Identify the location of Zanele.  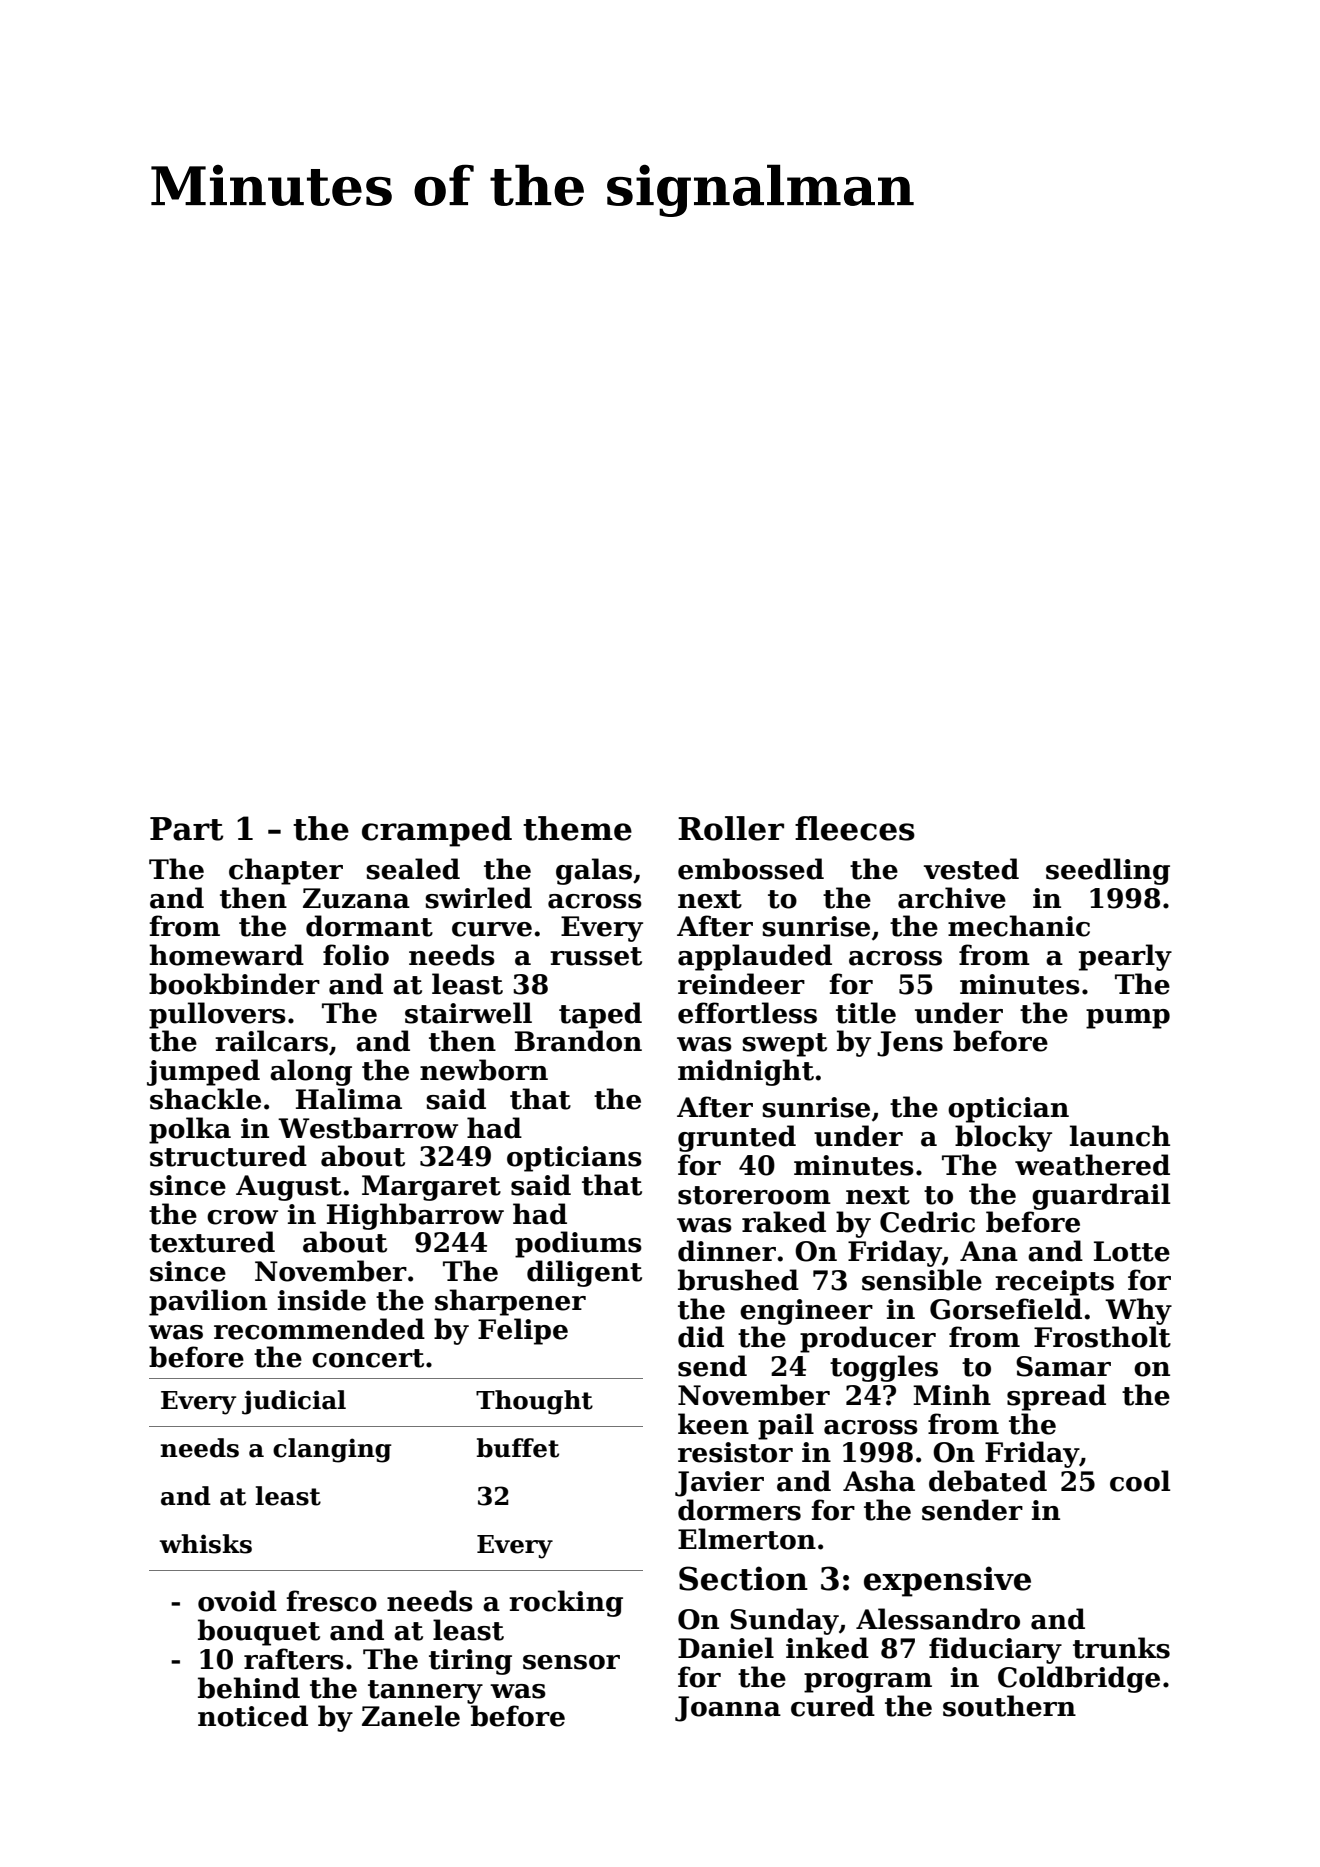
(411, 1716).
